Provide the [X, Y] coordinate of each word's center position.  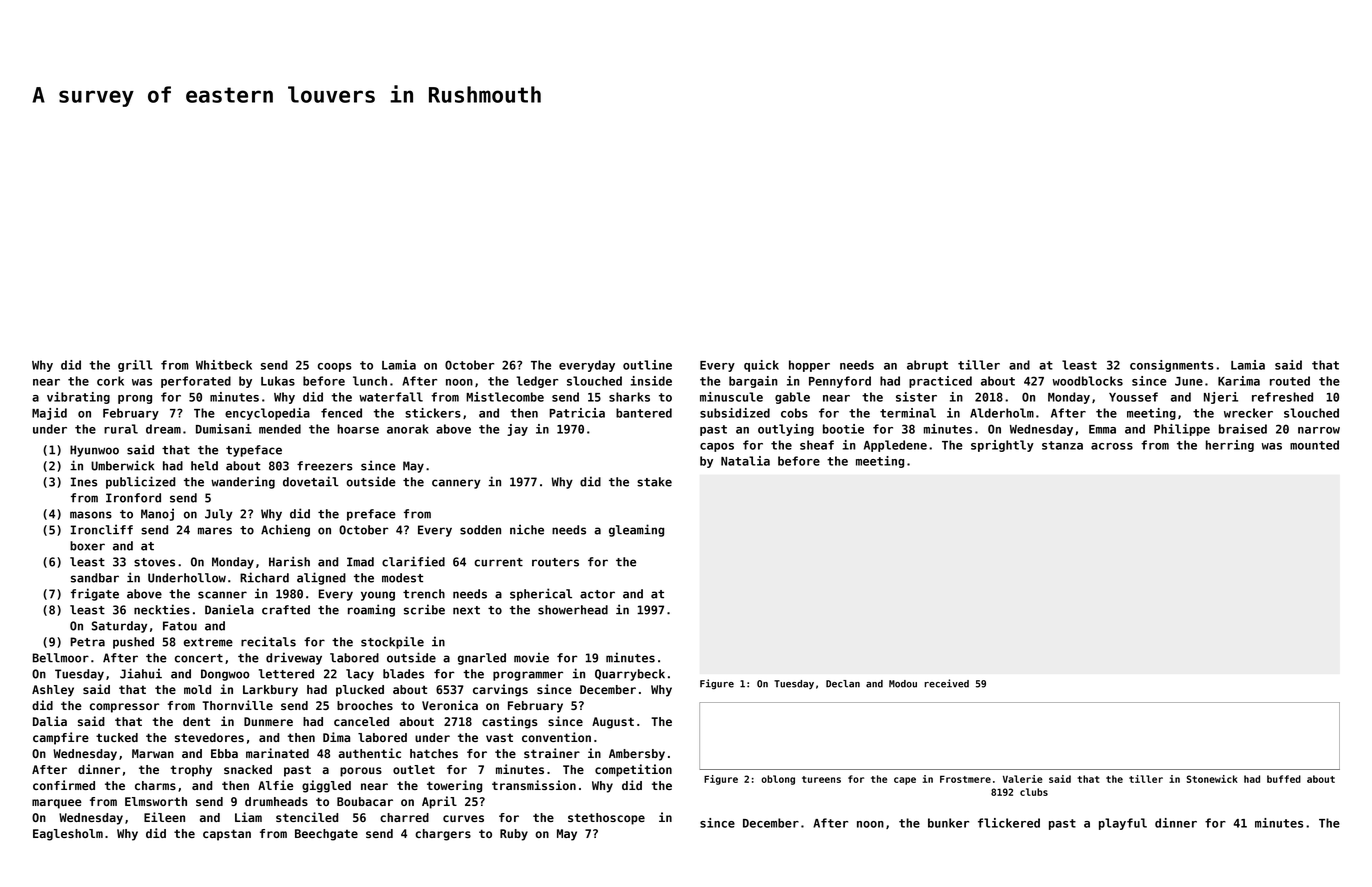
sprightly [1002, 446]
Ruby [514, 835]
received [946, 683]
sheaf [817, 445]
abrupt [927, 366]
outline [647, 365]
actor [597, 594]
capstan [227, 835]
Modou [903, 684]
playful [1123, 824]
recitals [268, 641]
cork [110, 381]
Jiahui [141, 673]
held [204, 466]
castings [510, 722]
